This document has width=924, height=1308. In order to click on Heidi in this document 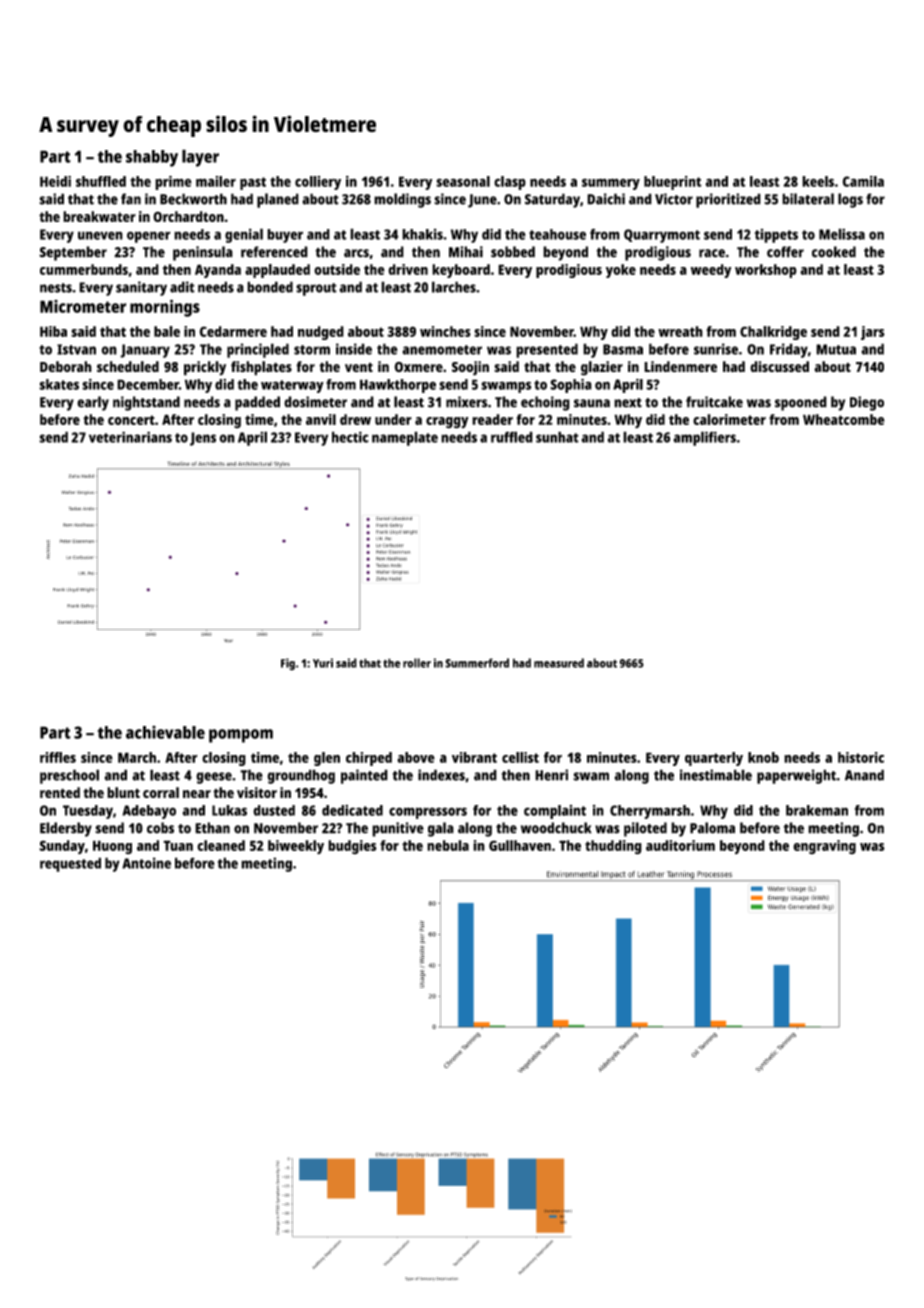, I will do `click(55, 181)`.
